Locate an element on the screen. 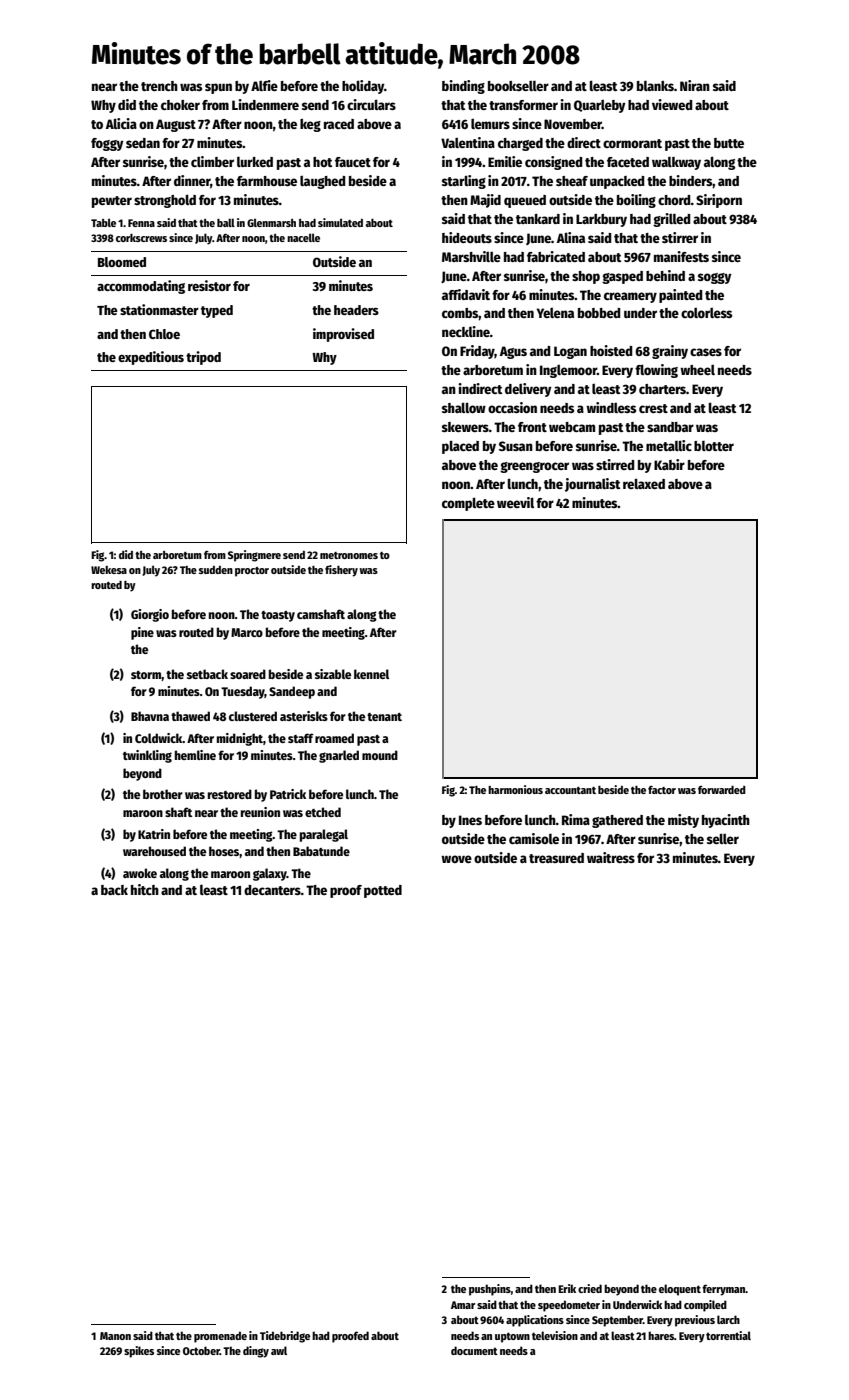 This screenshot has height=1400, width=849. expeditious is located at coordinates (151, 358).
